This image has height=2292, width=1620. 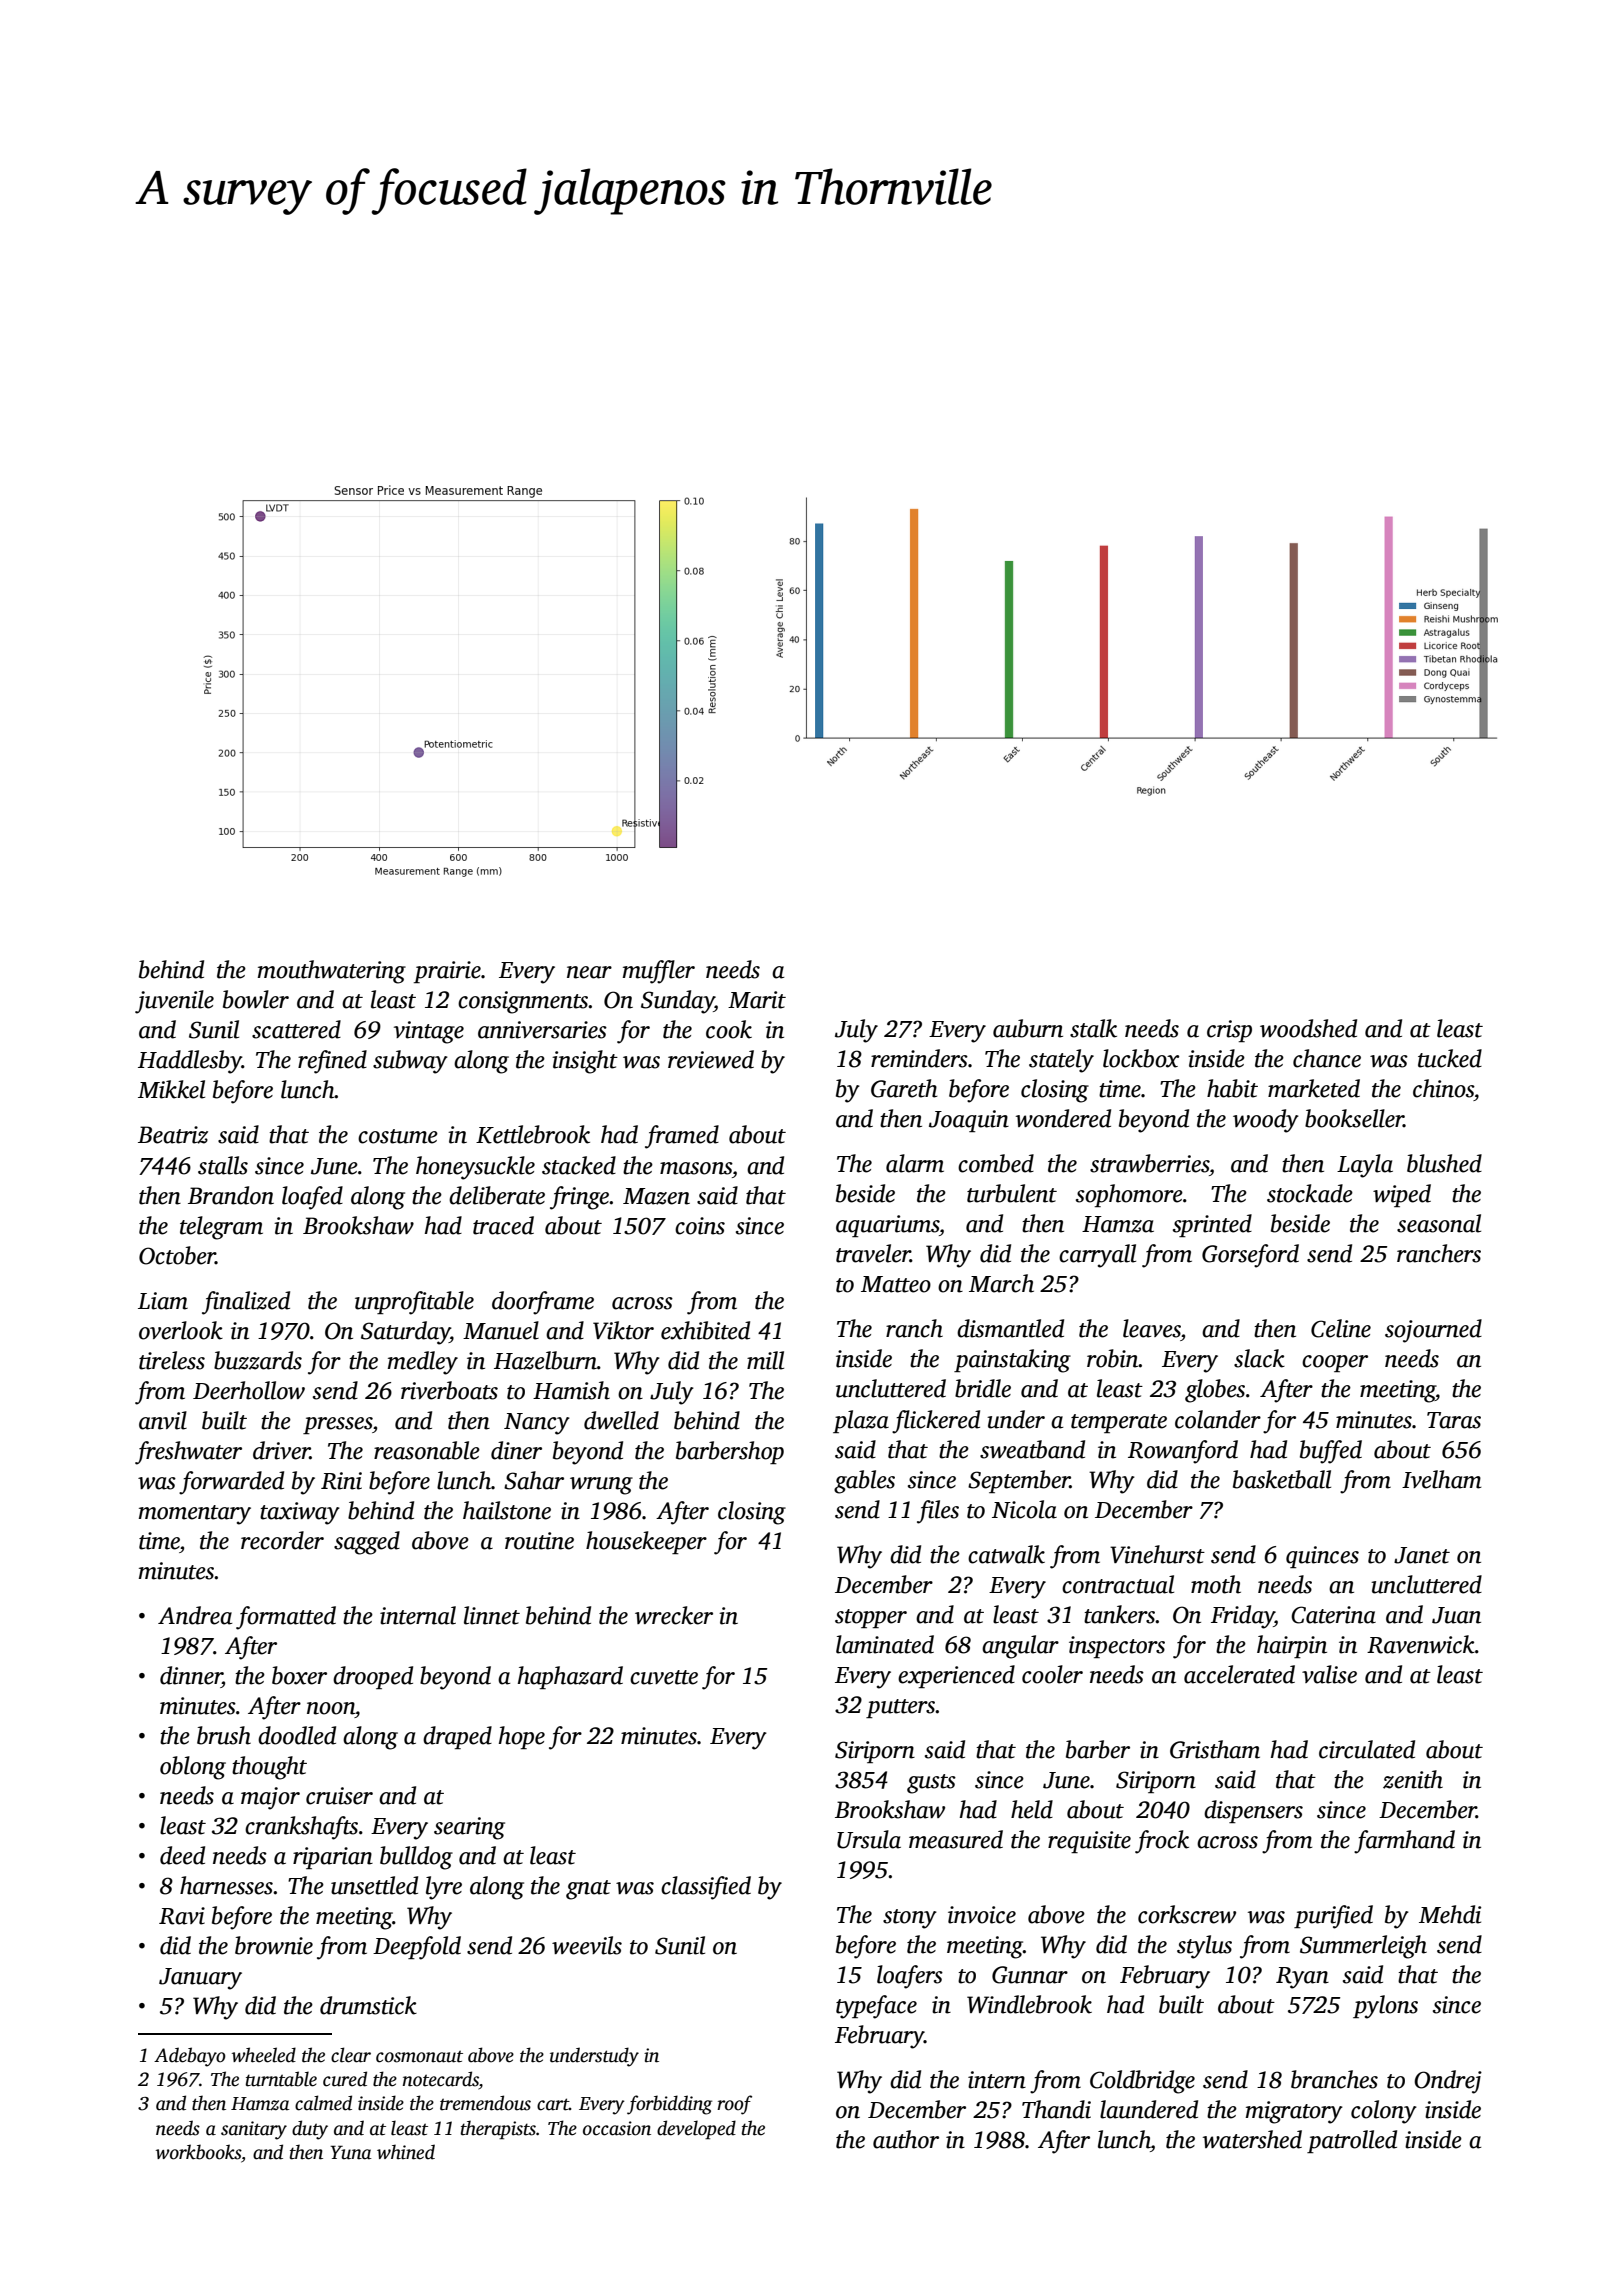 I want to click on sanitary, so click(x=254, y=2130).
